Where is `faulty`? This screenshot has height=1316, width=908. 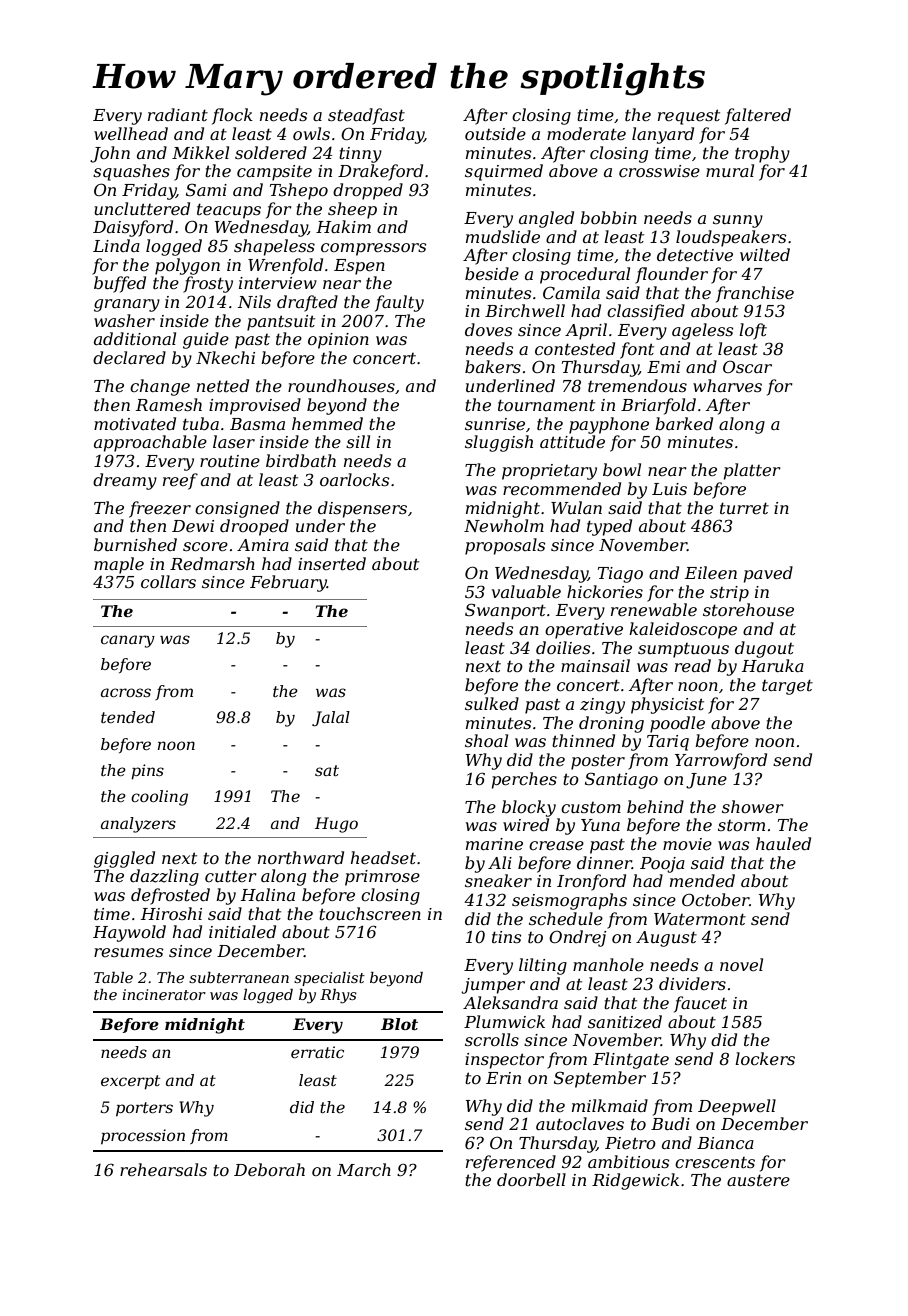
faulty is located at coordinates (399, 303).
